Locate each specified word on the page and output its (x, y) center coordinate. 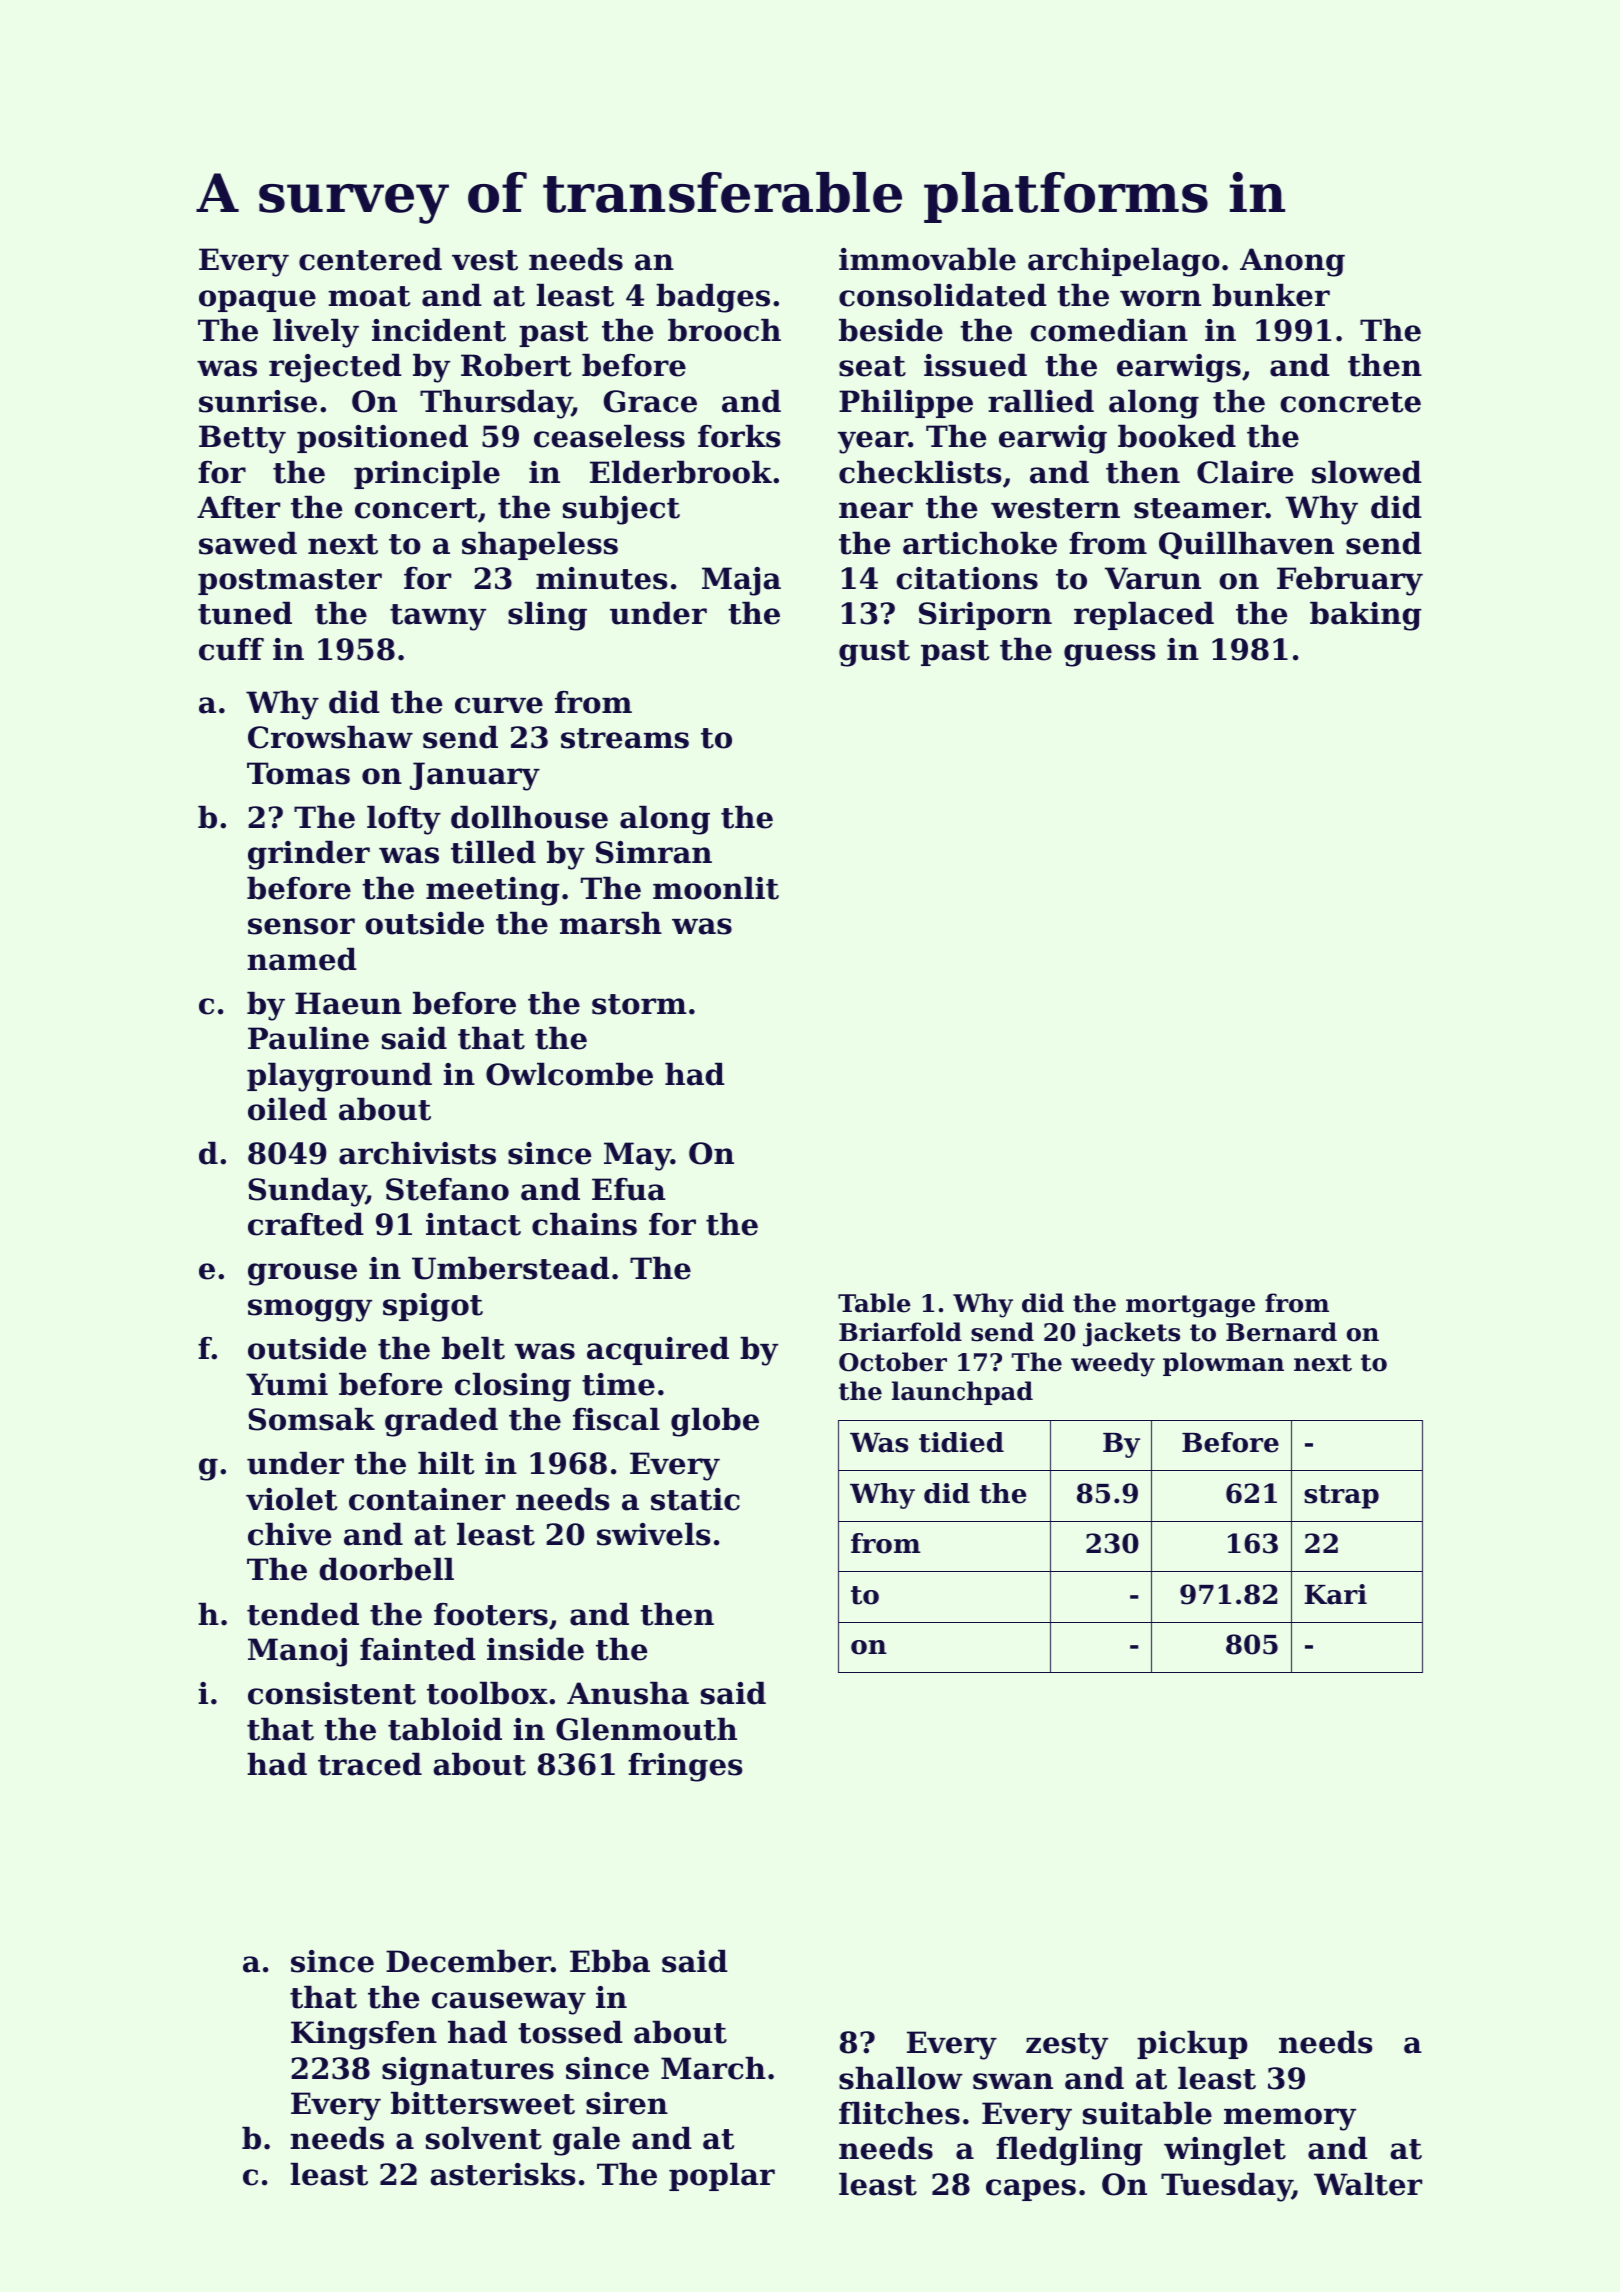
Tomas (298, 773)
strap (1341, 1497)
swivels (654, 1534)
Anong (1292, 262)
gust (874, 653)
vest (485, 260)
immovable (927, 259)
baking (1366, 616)
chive (289, 1534)
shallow (901, 2078)
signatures (468, 2071)
